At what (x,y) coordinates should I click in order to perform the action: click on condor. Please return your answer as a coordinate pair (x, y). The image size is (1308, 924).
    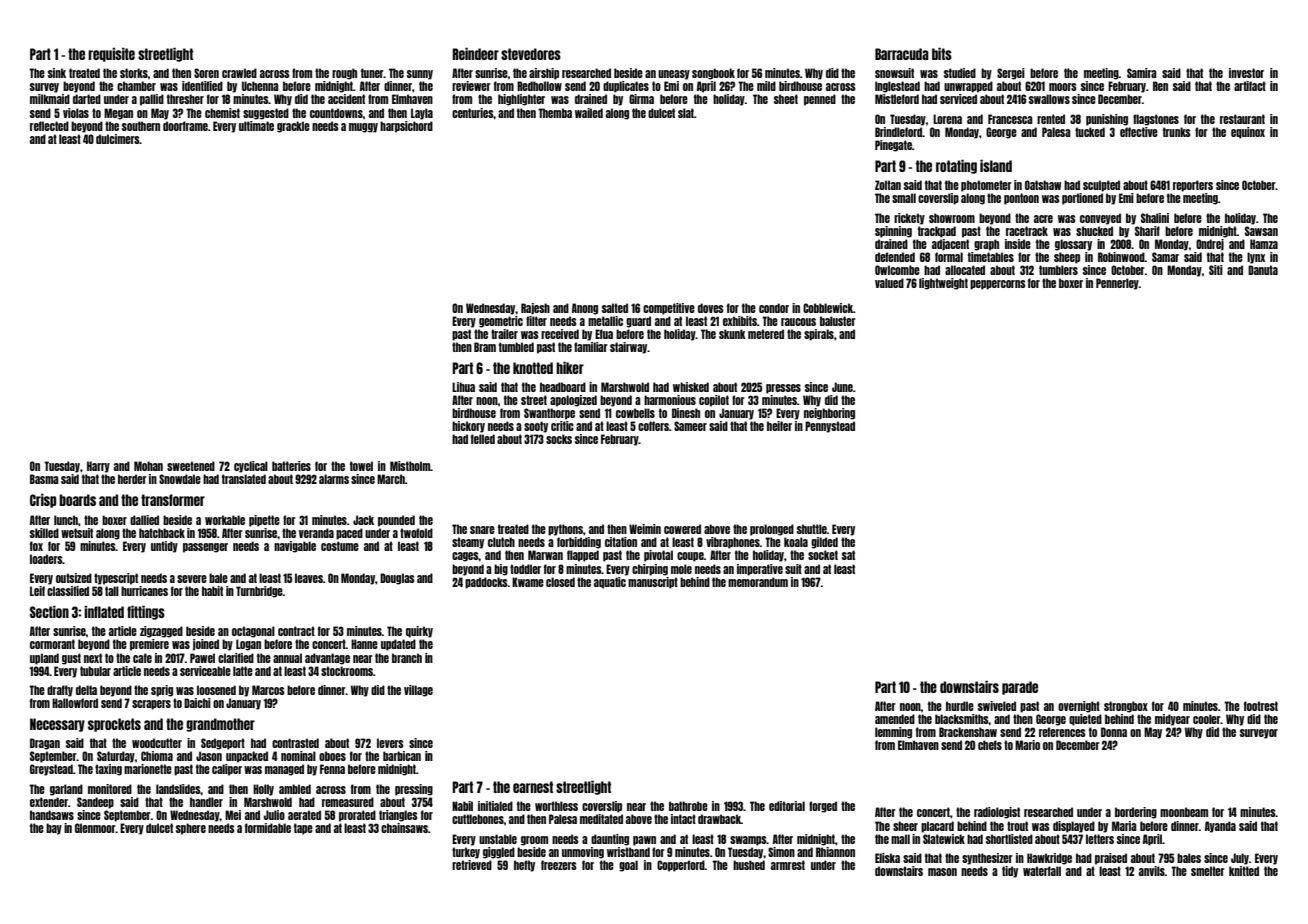
    Looking at the image, I should click on (774, 308).
